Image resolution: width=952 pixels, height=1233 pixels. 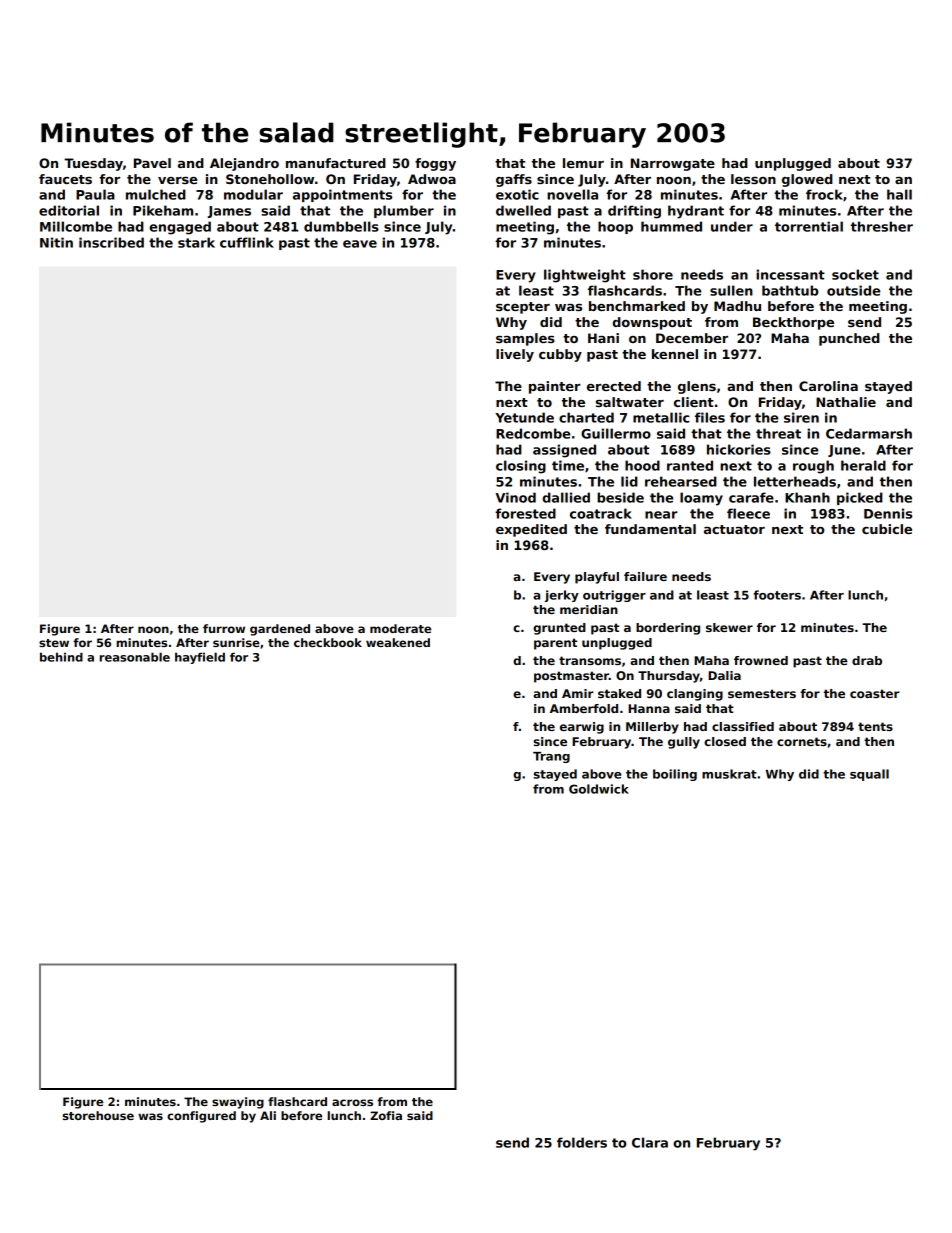 What do you see at coordinates (807, 180) in the page?
I see `glowed` at bounding box center [807, 180].
